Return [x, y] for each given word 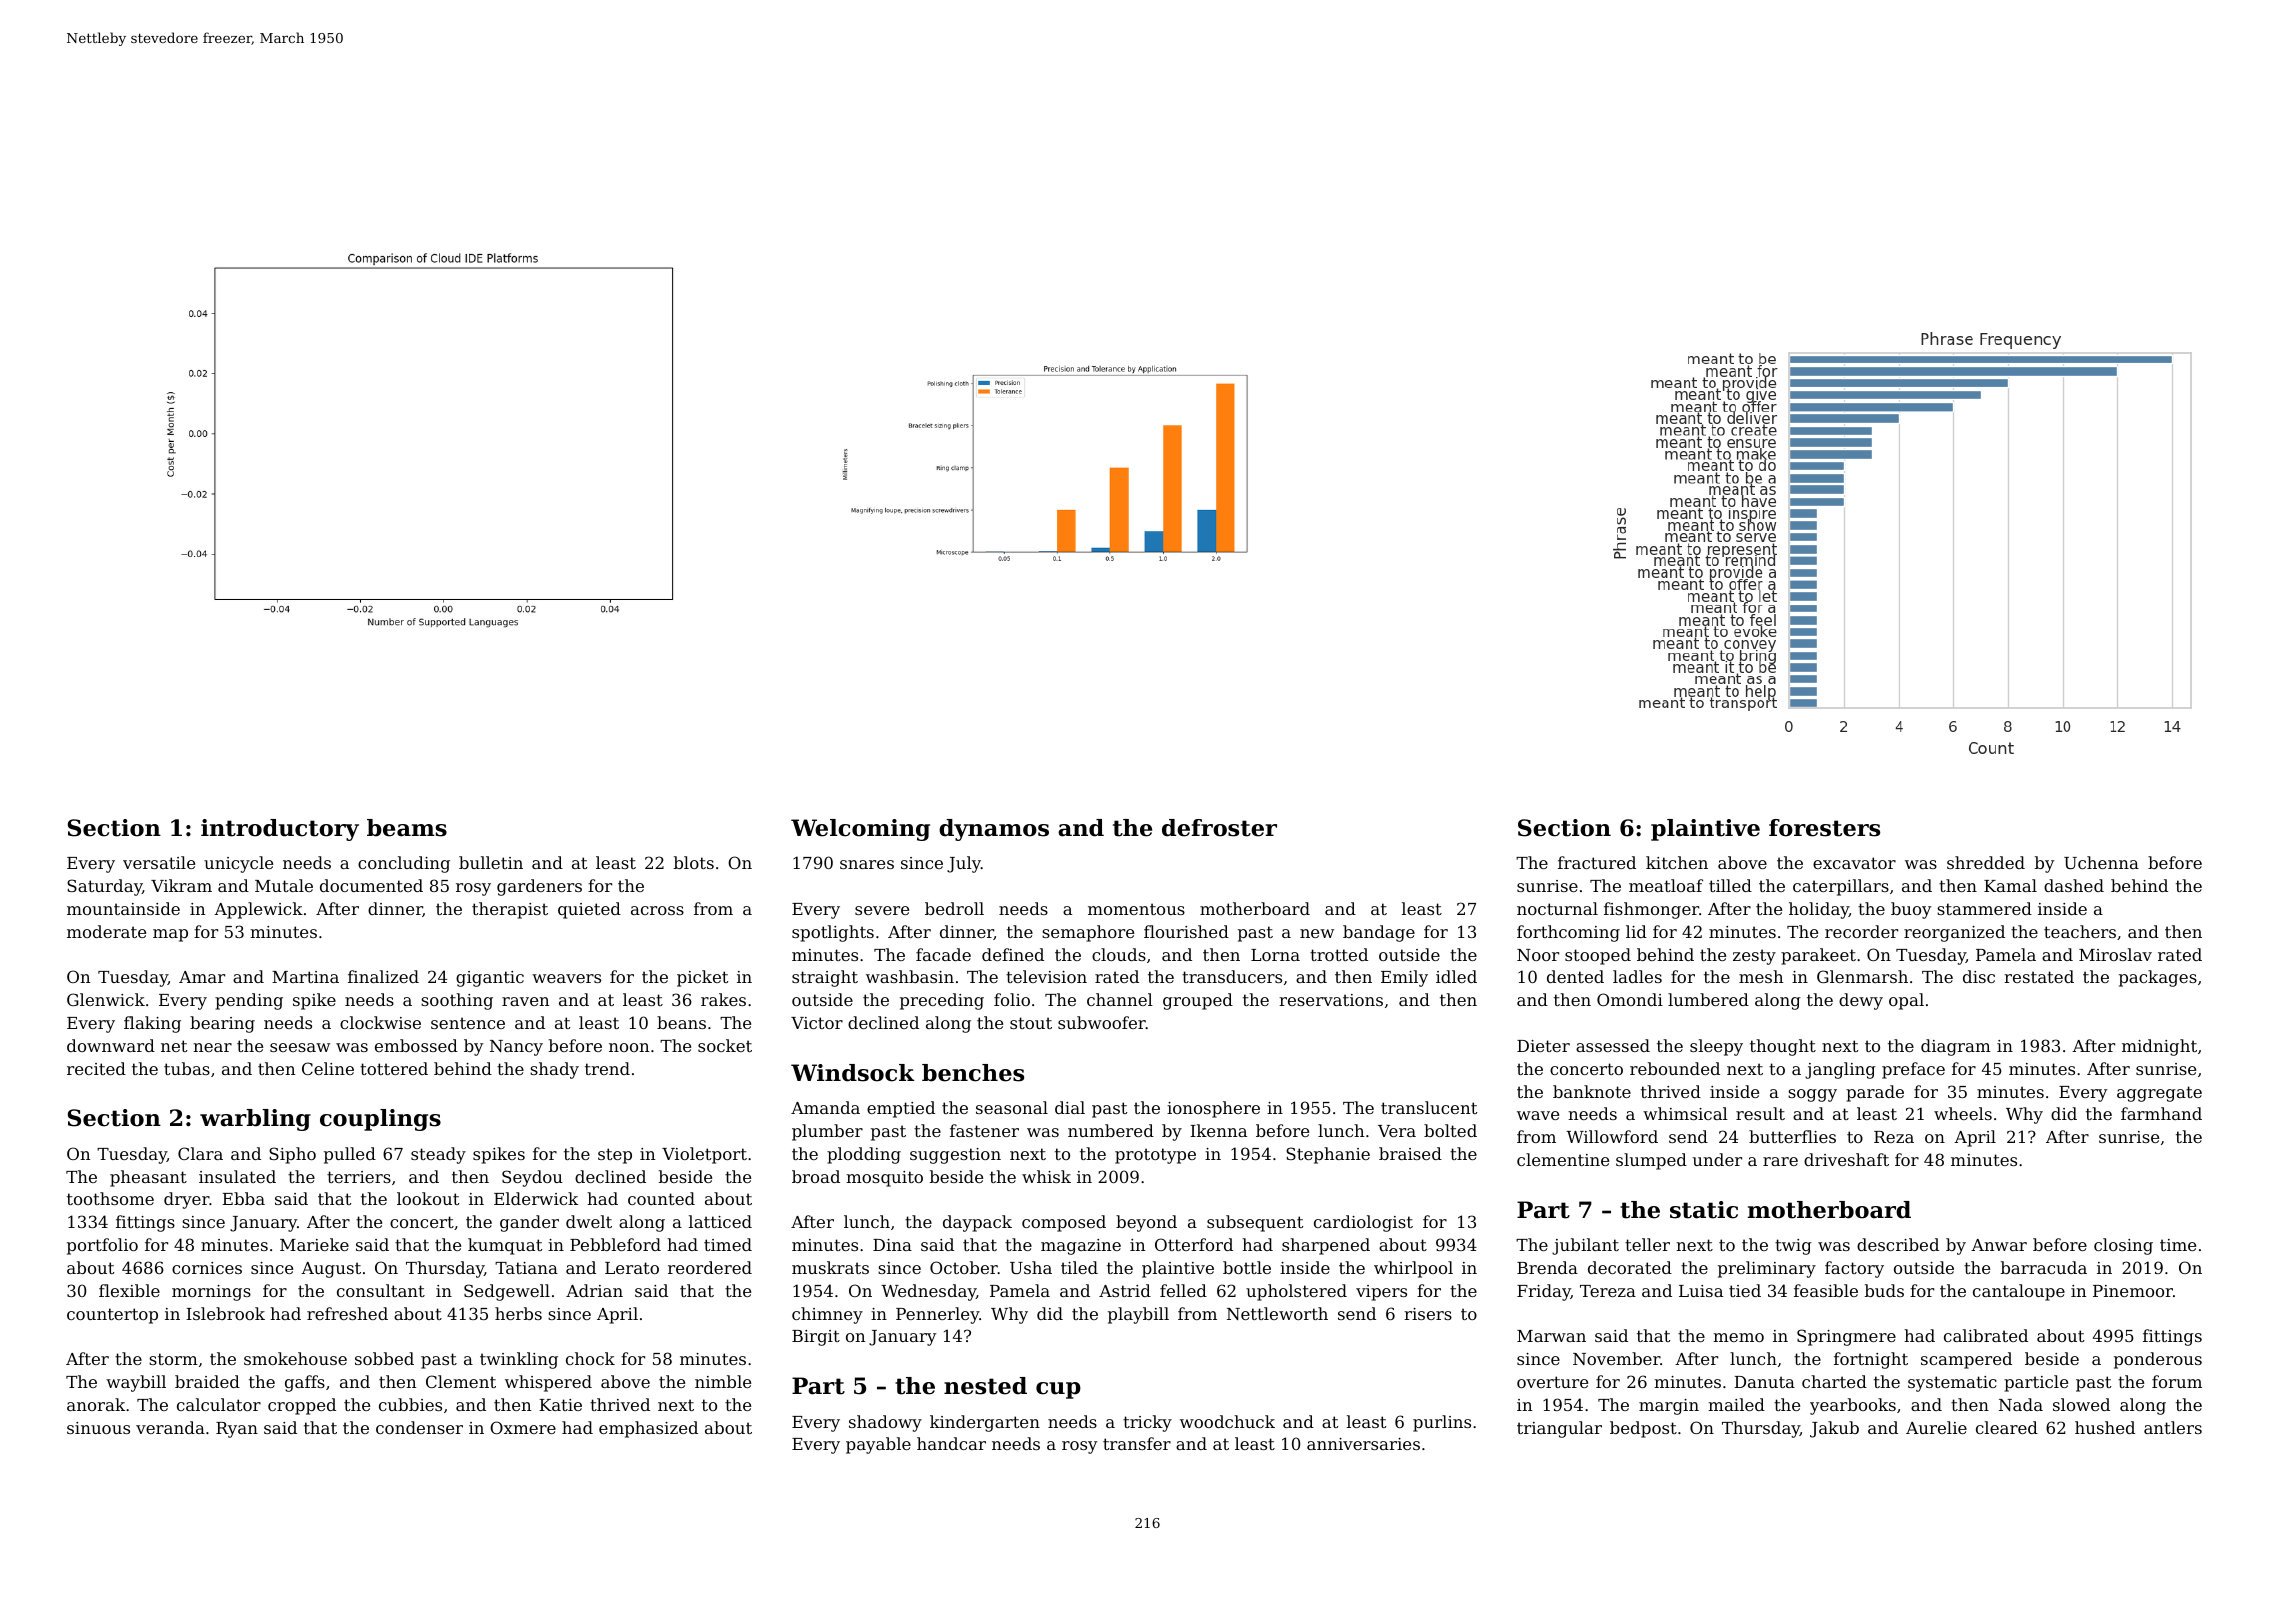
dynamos [994, 830]
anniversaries [1363, 1444]
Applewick [258, 910]
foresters [1824, 828]
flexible [129, 1290]
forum [2177, 1381]
